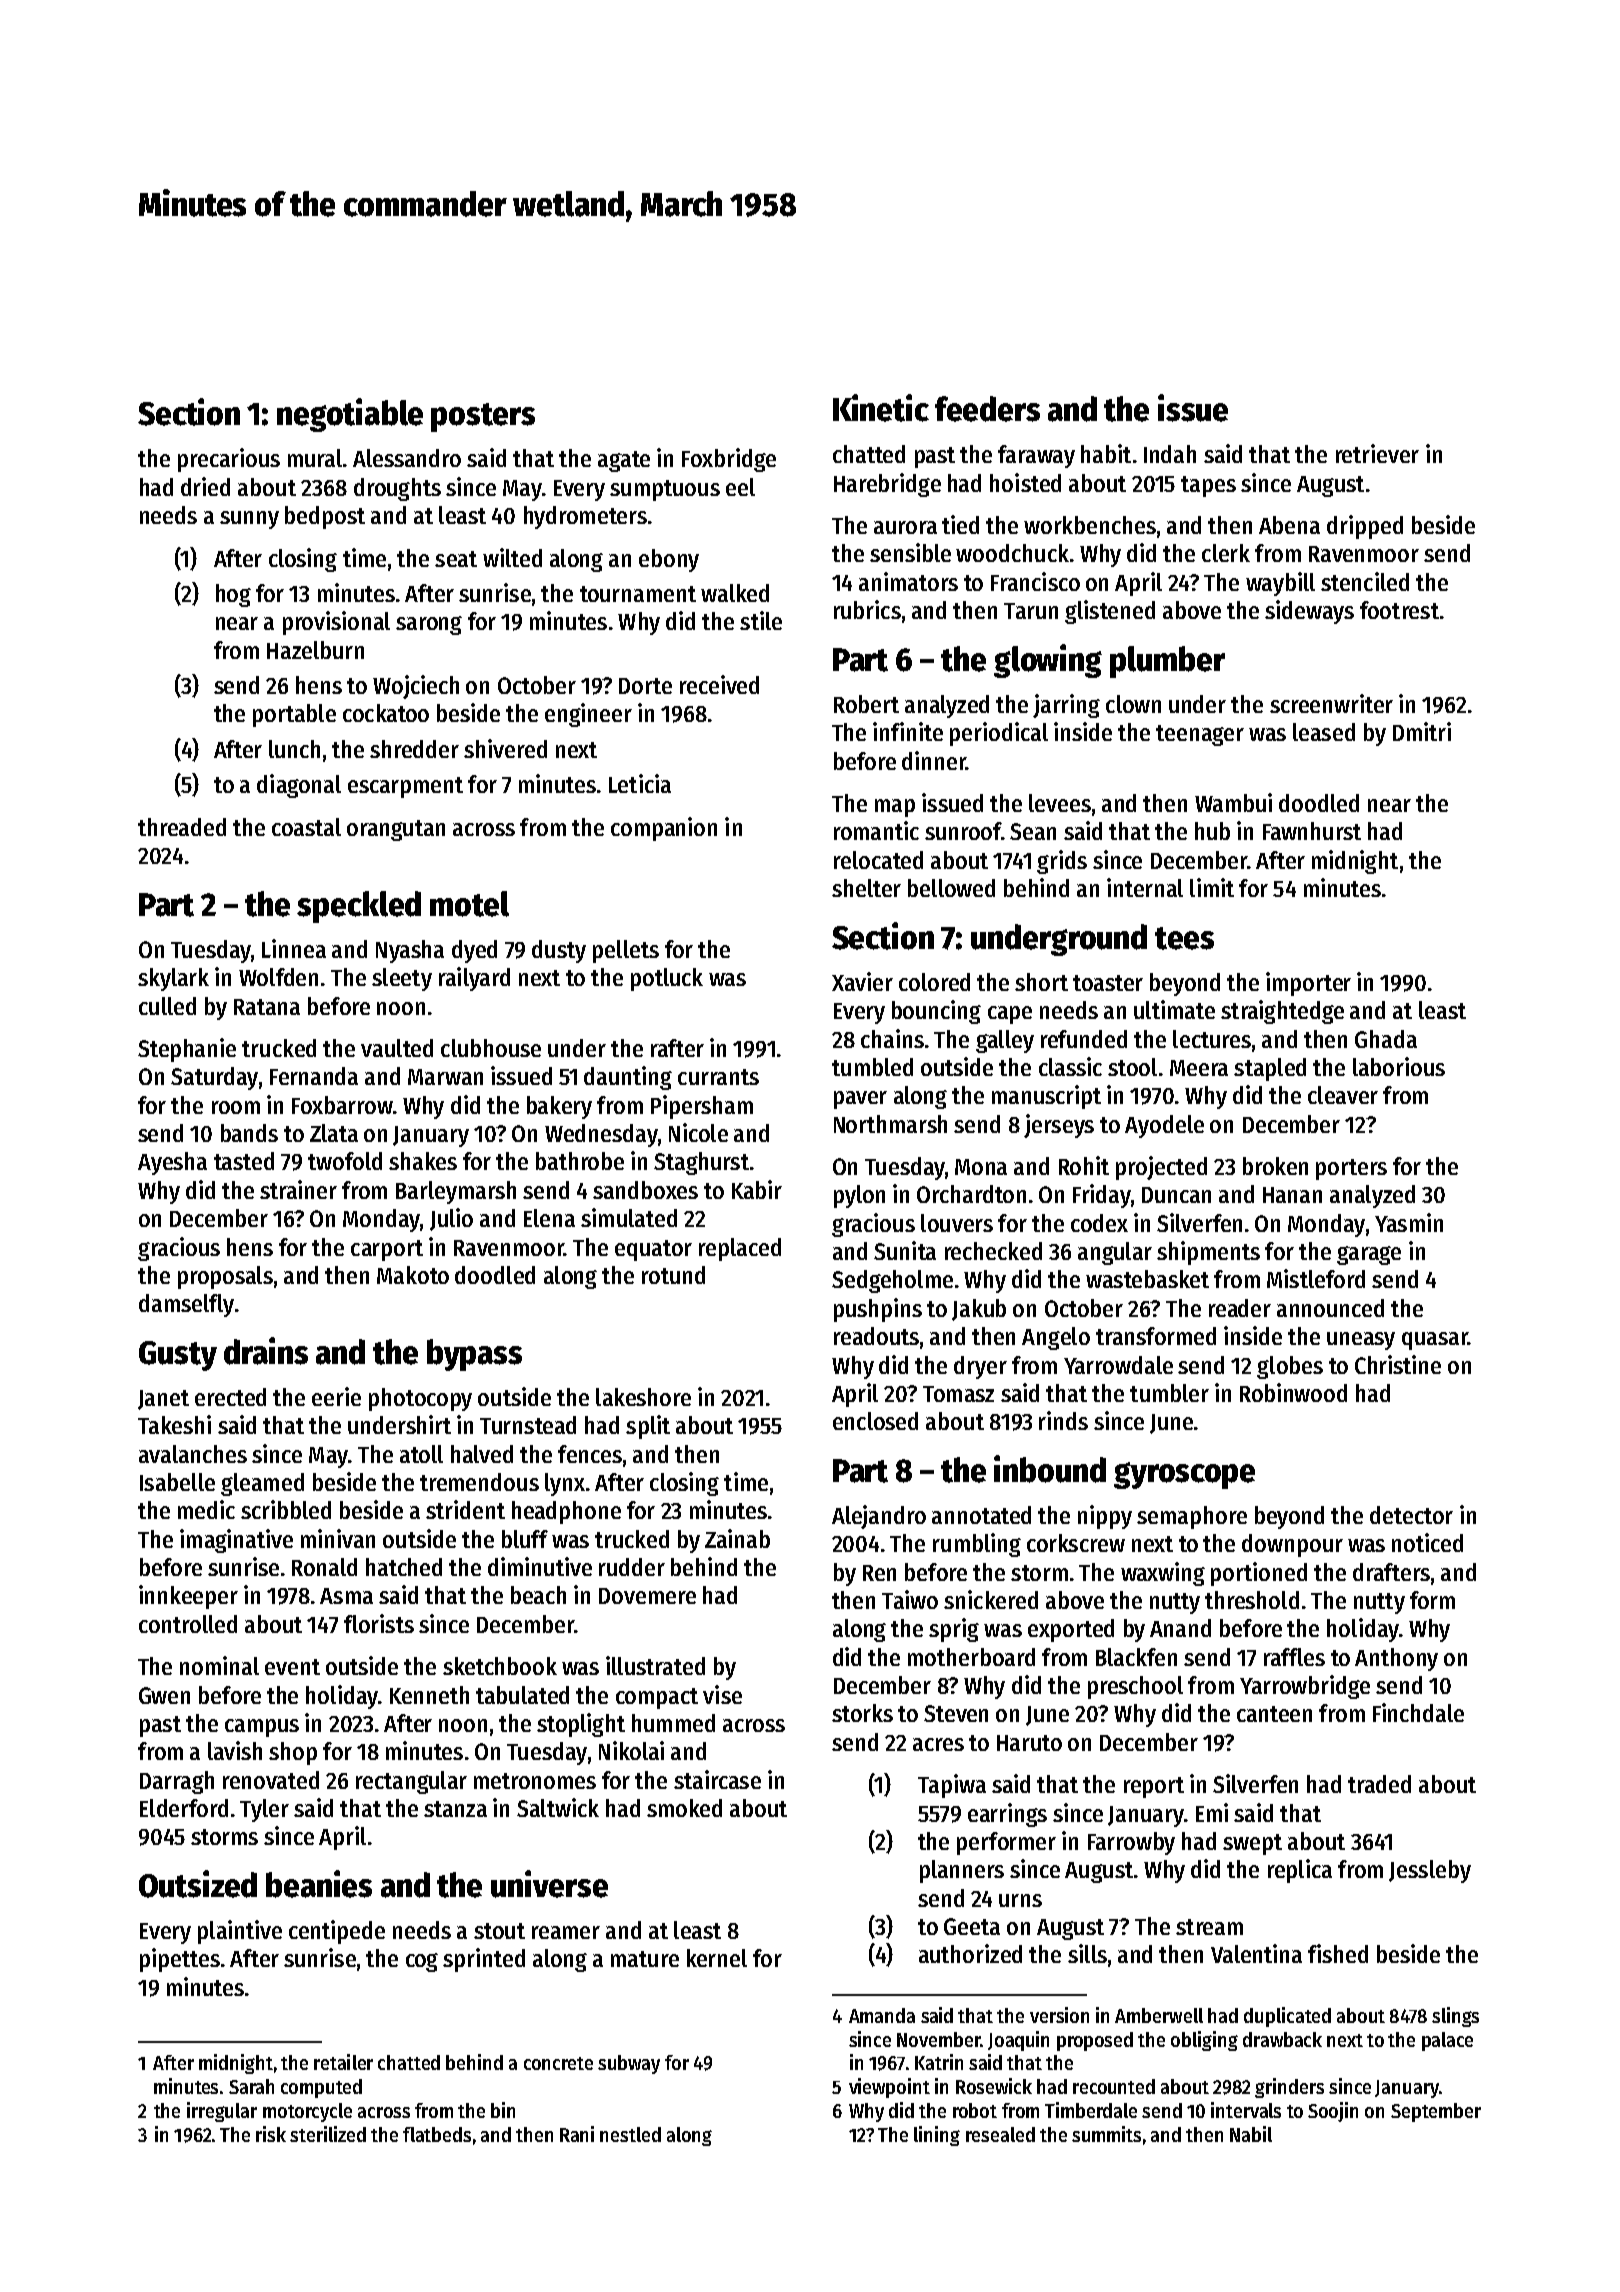 This document has width=1620, height=2292. Describe the element at coordinates (993, 1251) in the document. I see `rechecked` at that location.
